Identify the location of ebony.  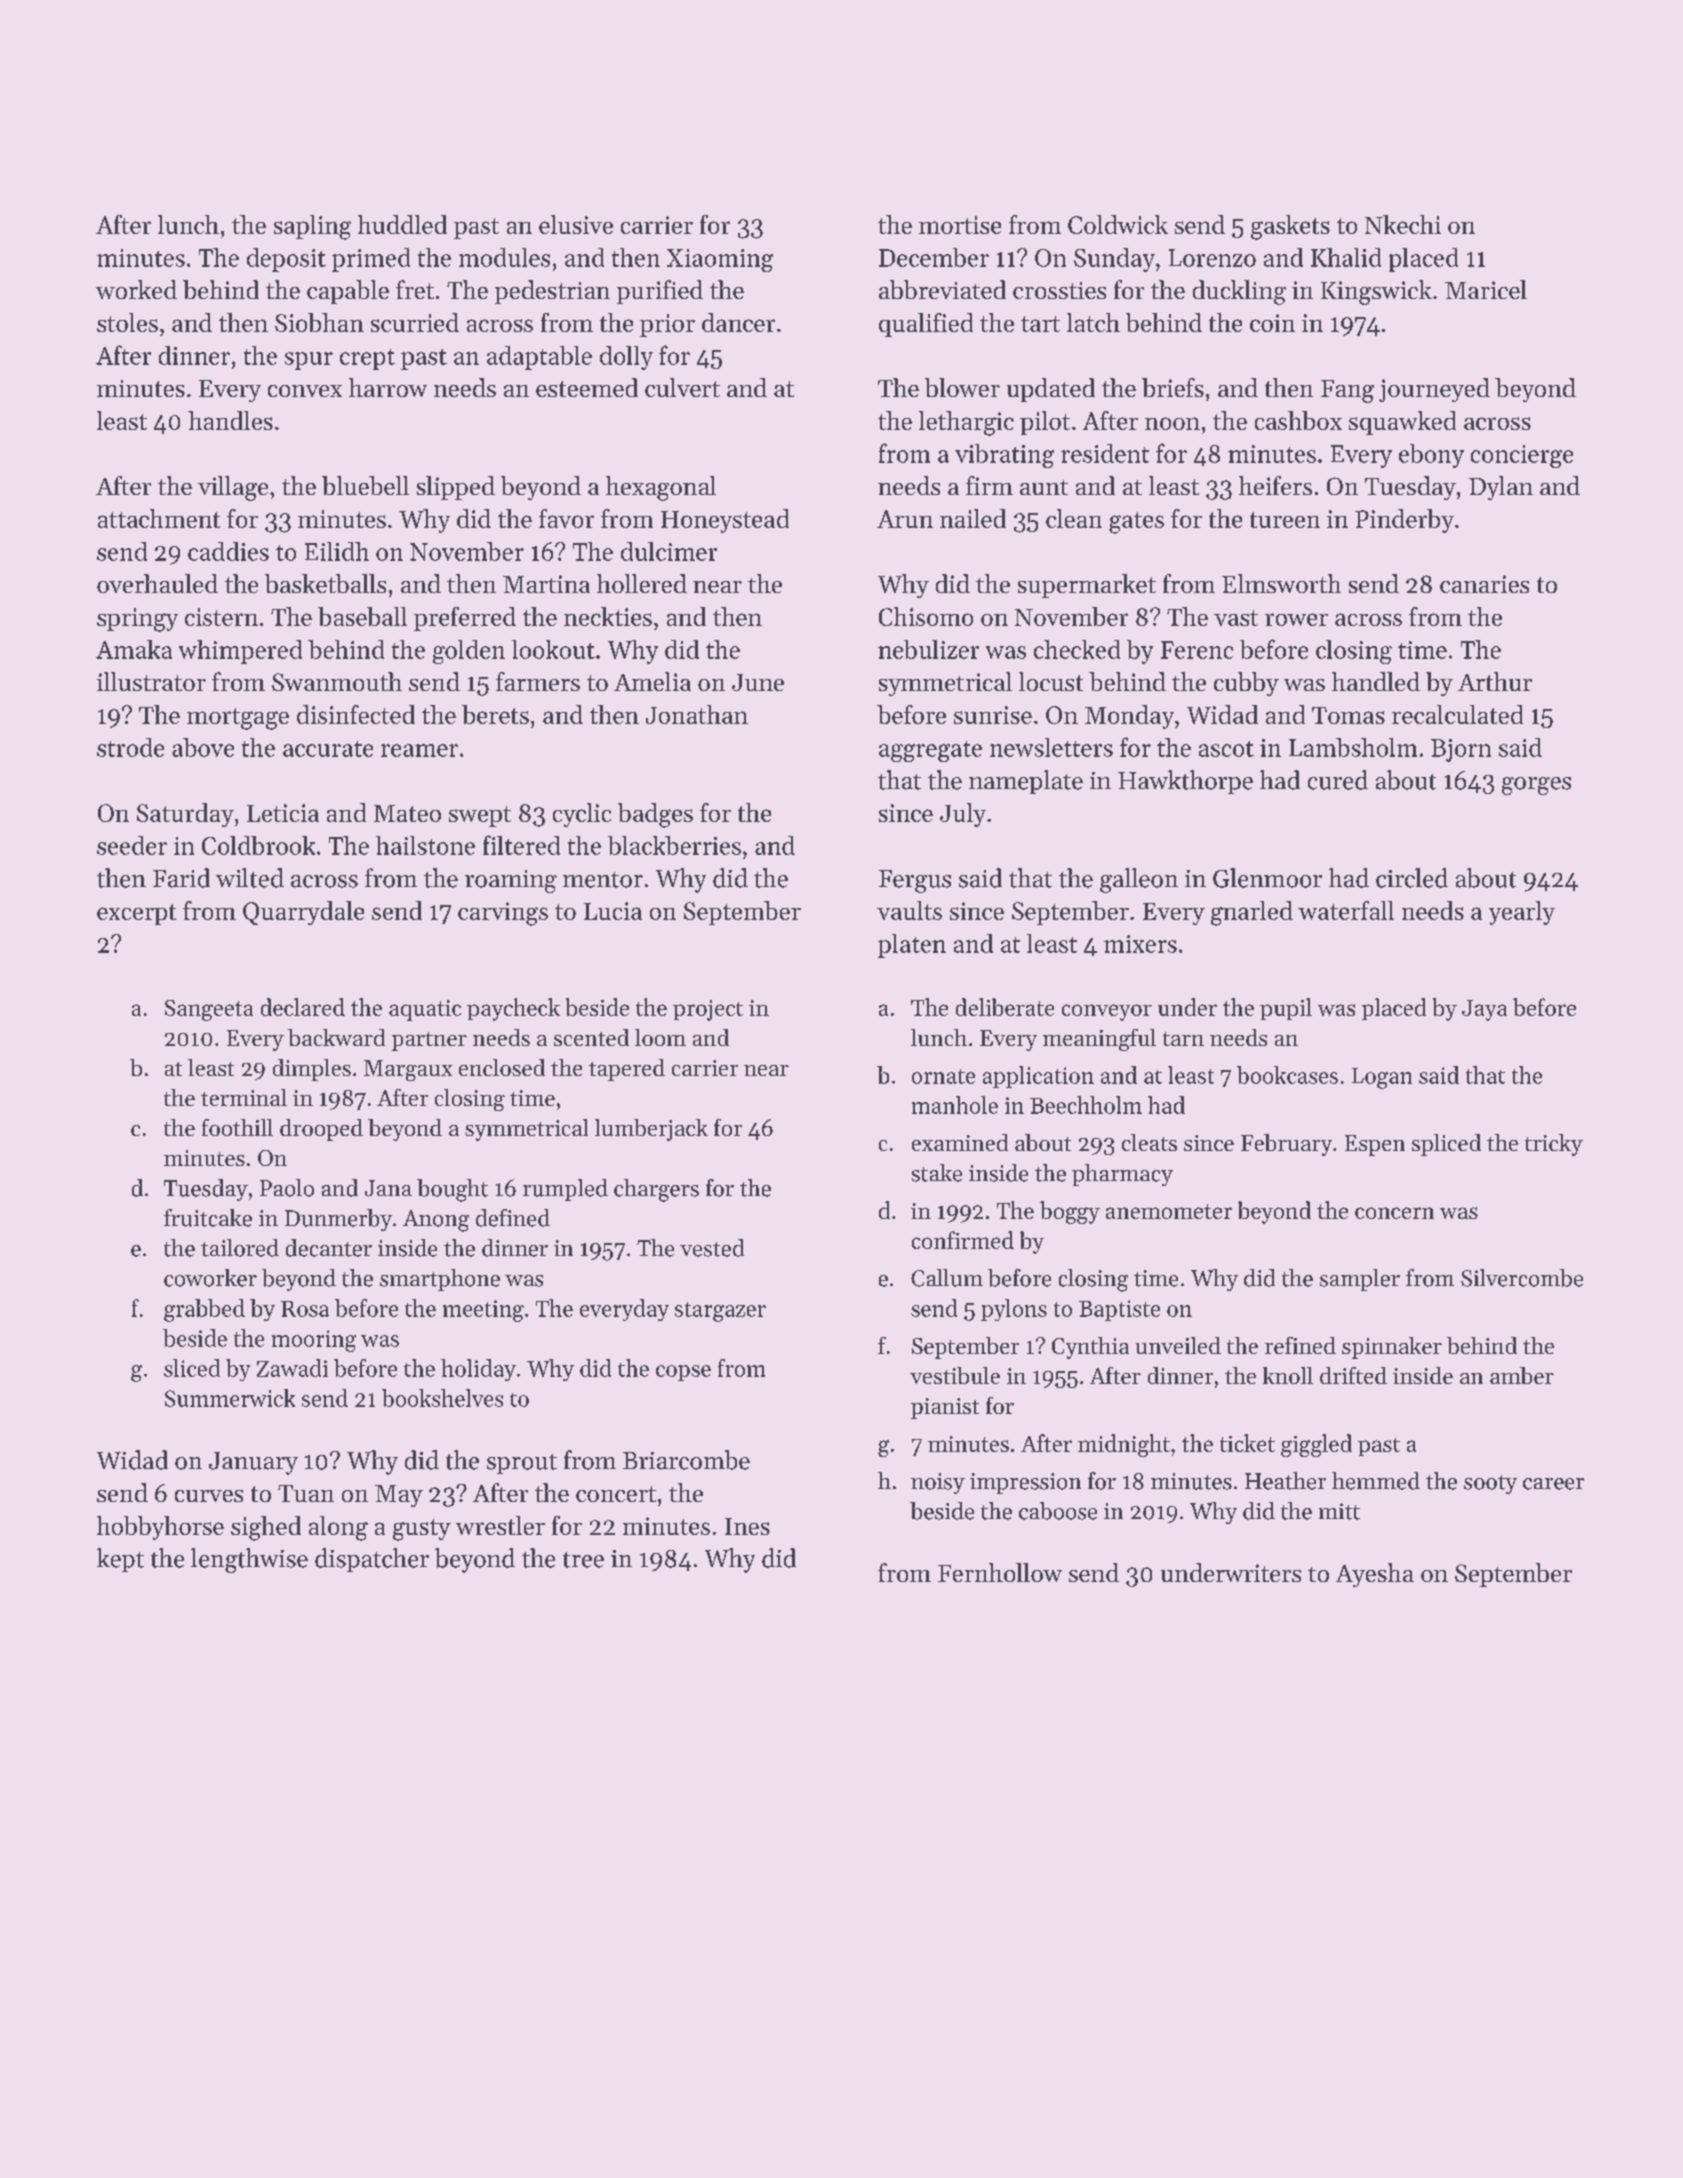
(1431, 456).
